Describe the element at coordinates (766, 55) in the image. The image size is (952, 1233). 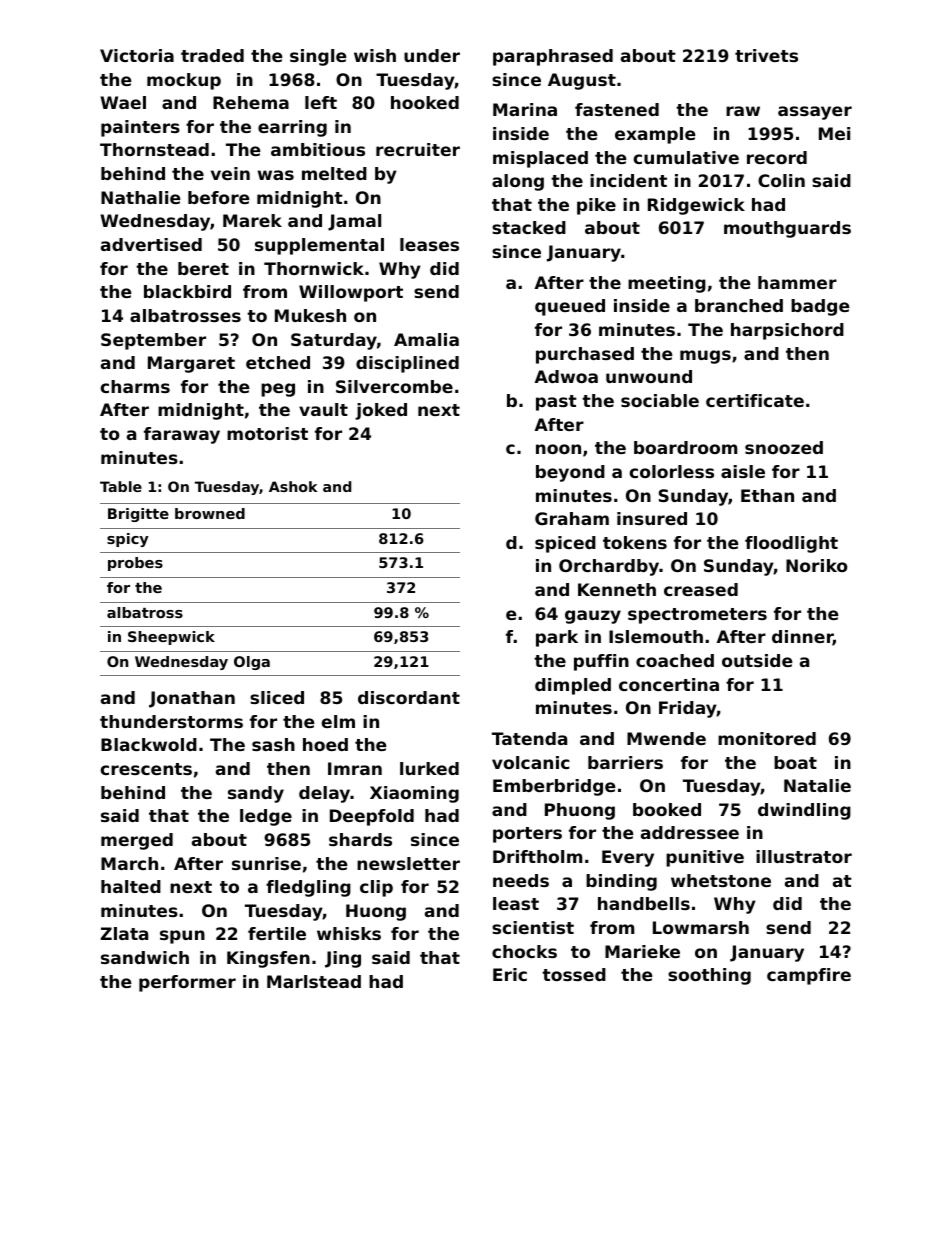
I see `trivets` at that location.
